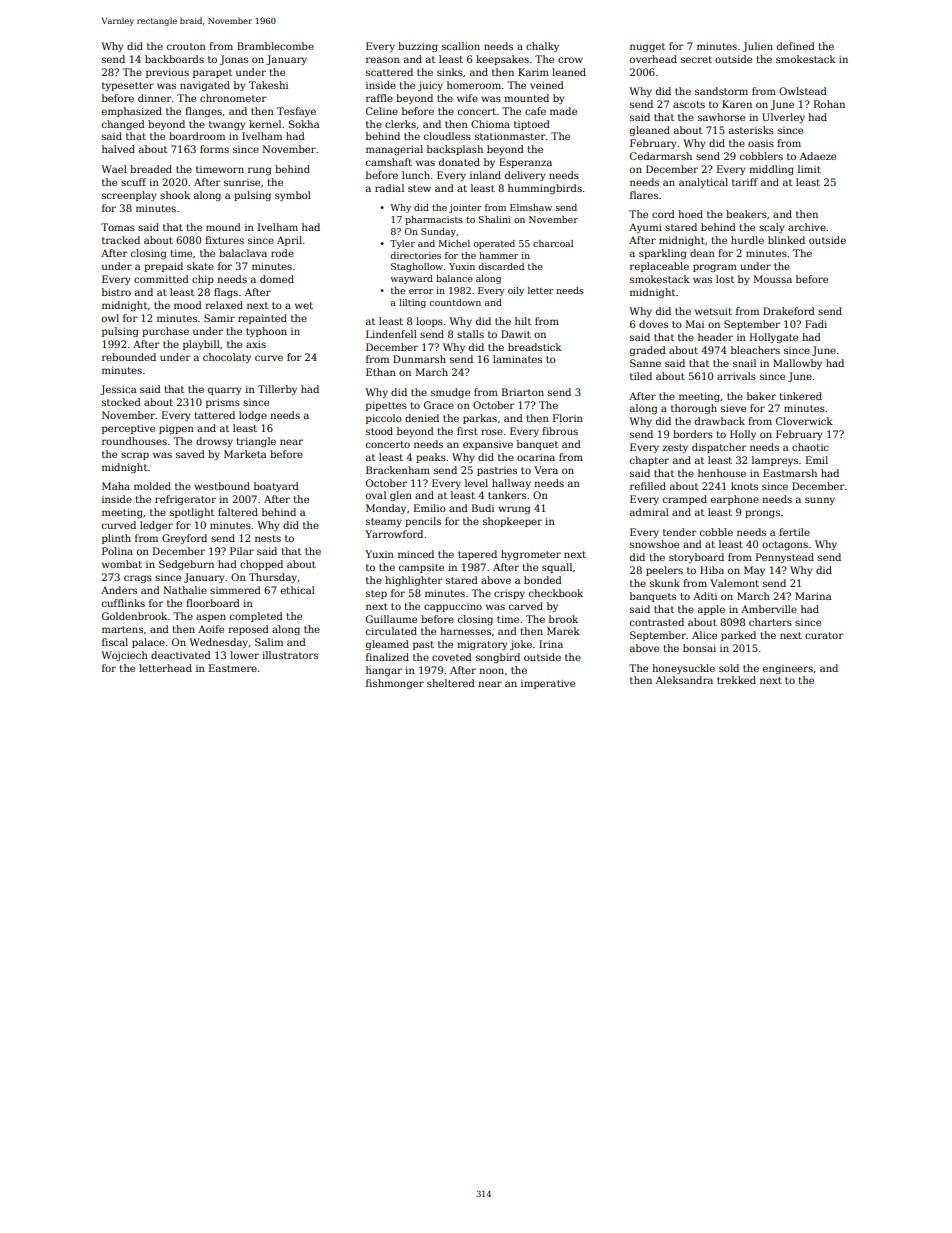 The width and height of the screenshot is (952, 1233). Describe the element at coordinates (121, 240) in the screenshot. I see `tracked` at that location.
